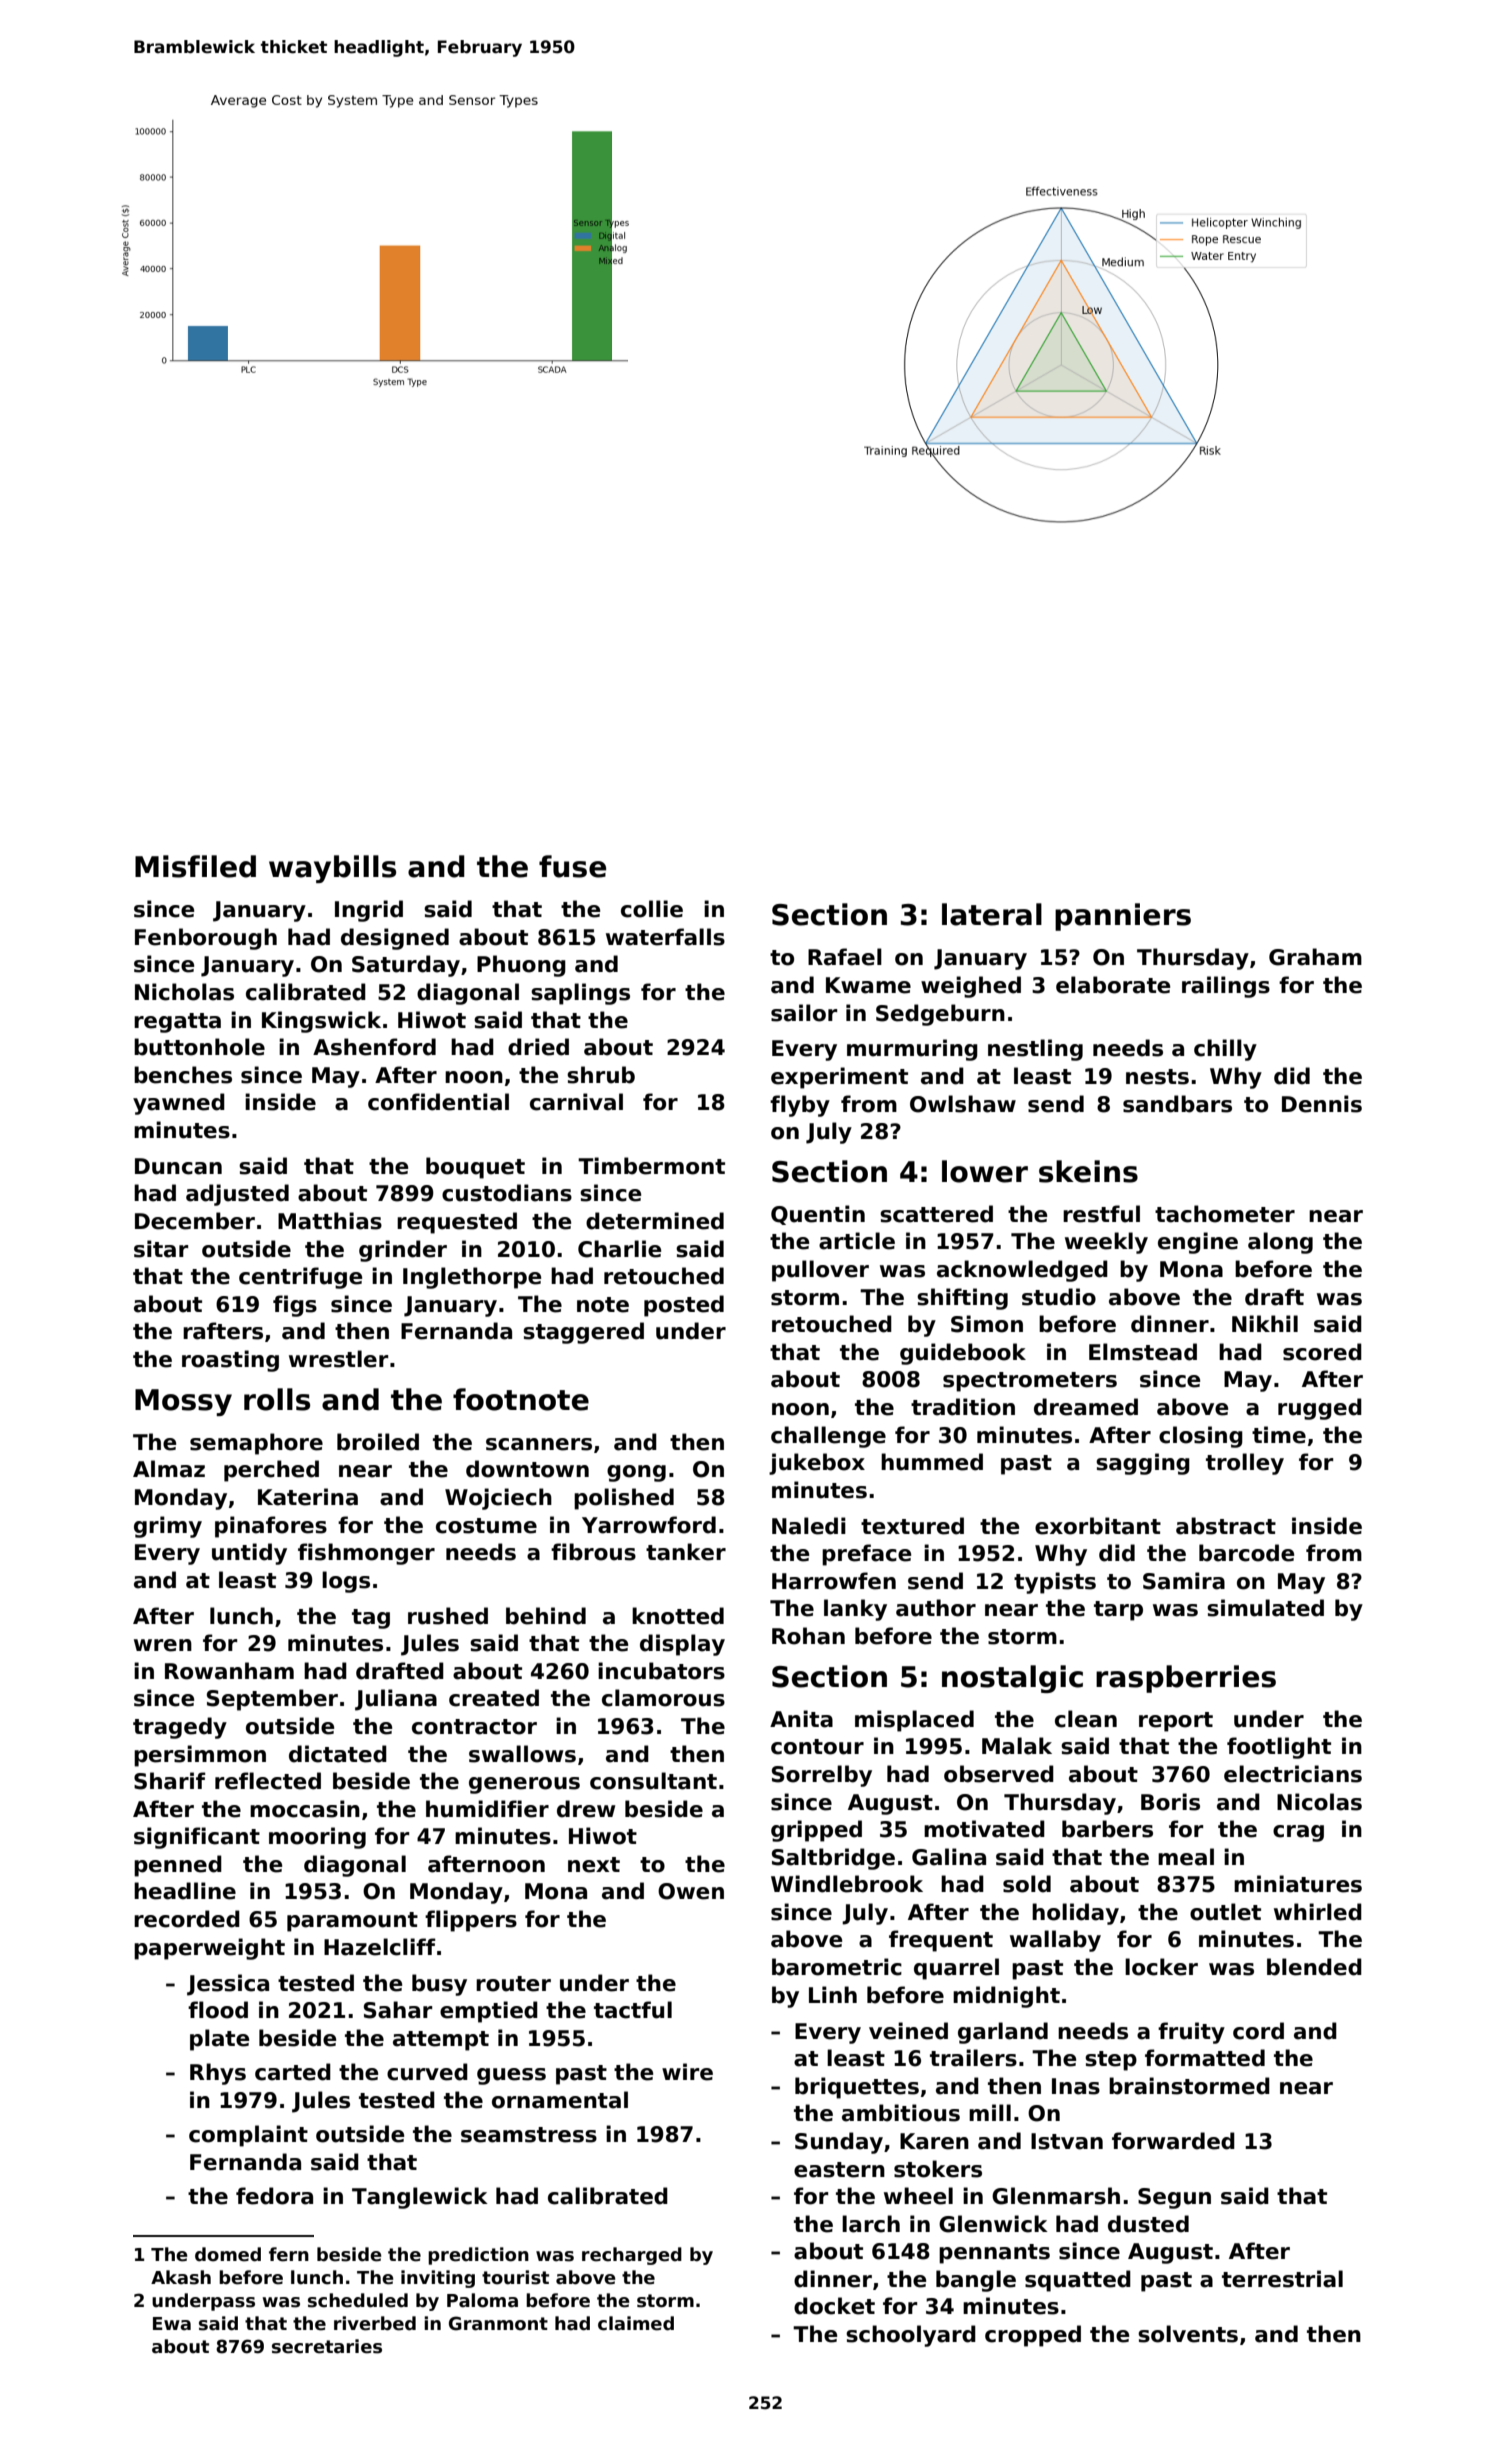 The height and width of the screenshot is (2464, 1496). Describe the element at coordinates (678, 1616) in the screenshot. I see `knotted` at that location.
